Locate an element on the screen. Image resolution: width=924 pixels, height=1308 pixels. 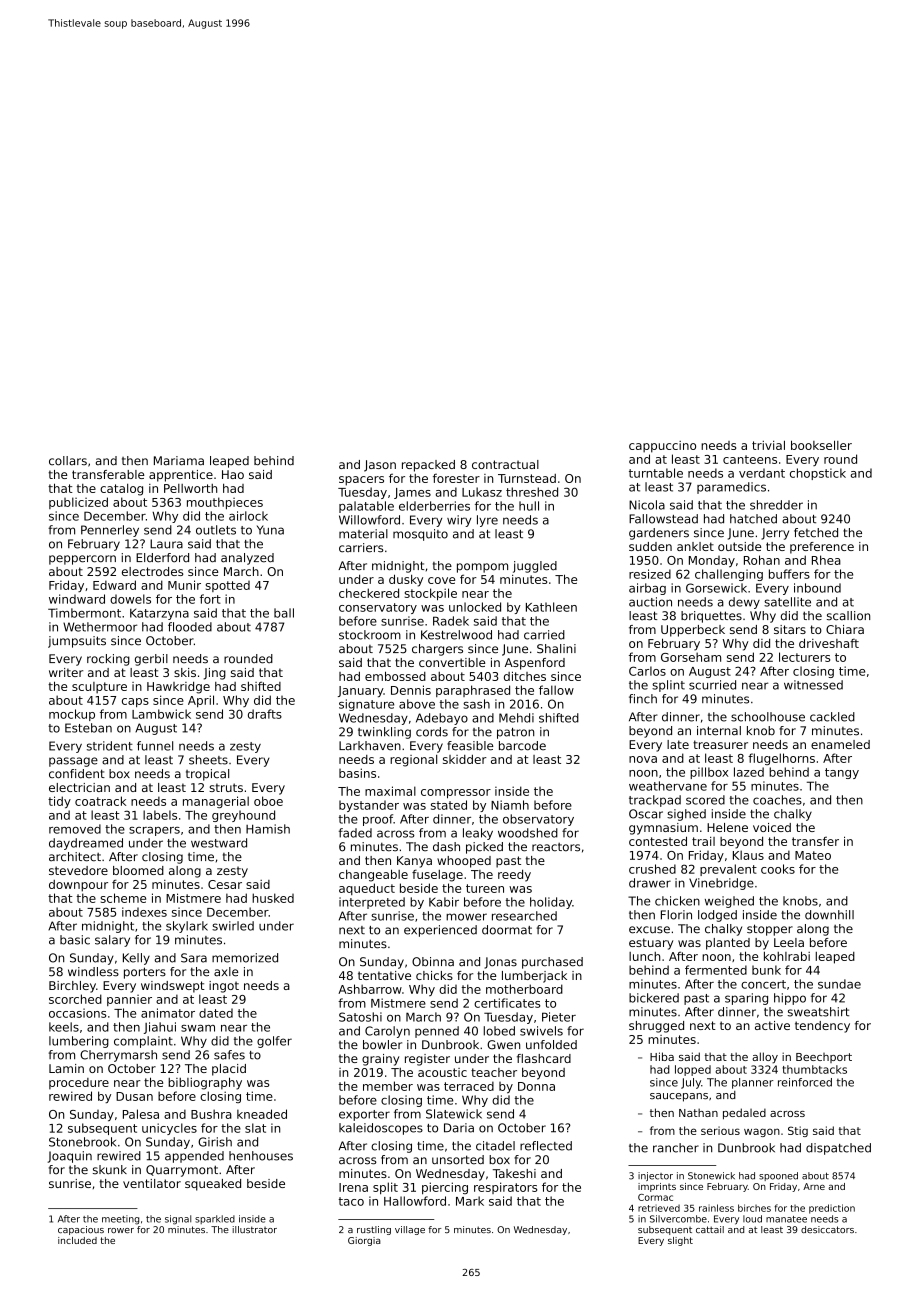
tidy is located at coordinates (59, 802).
